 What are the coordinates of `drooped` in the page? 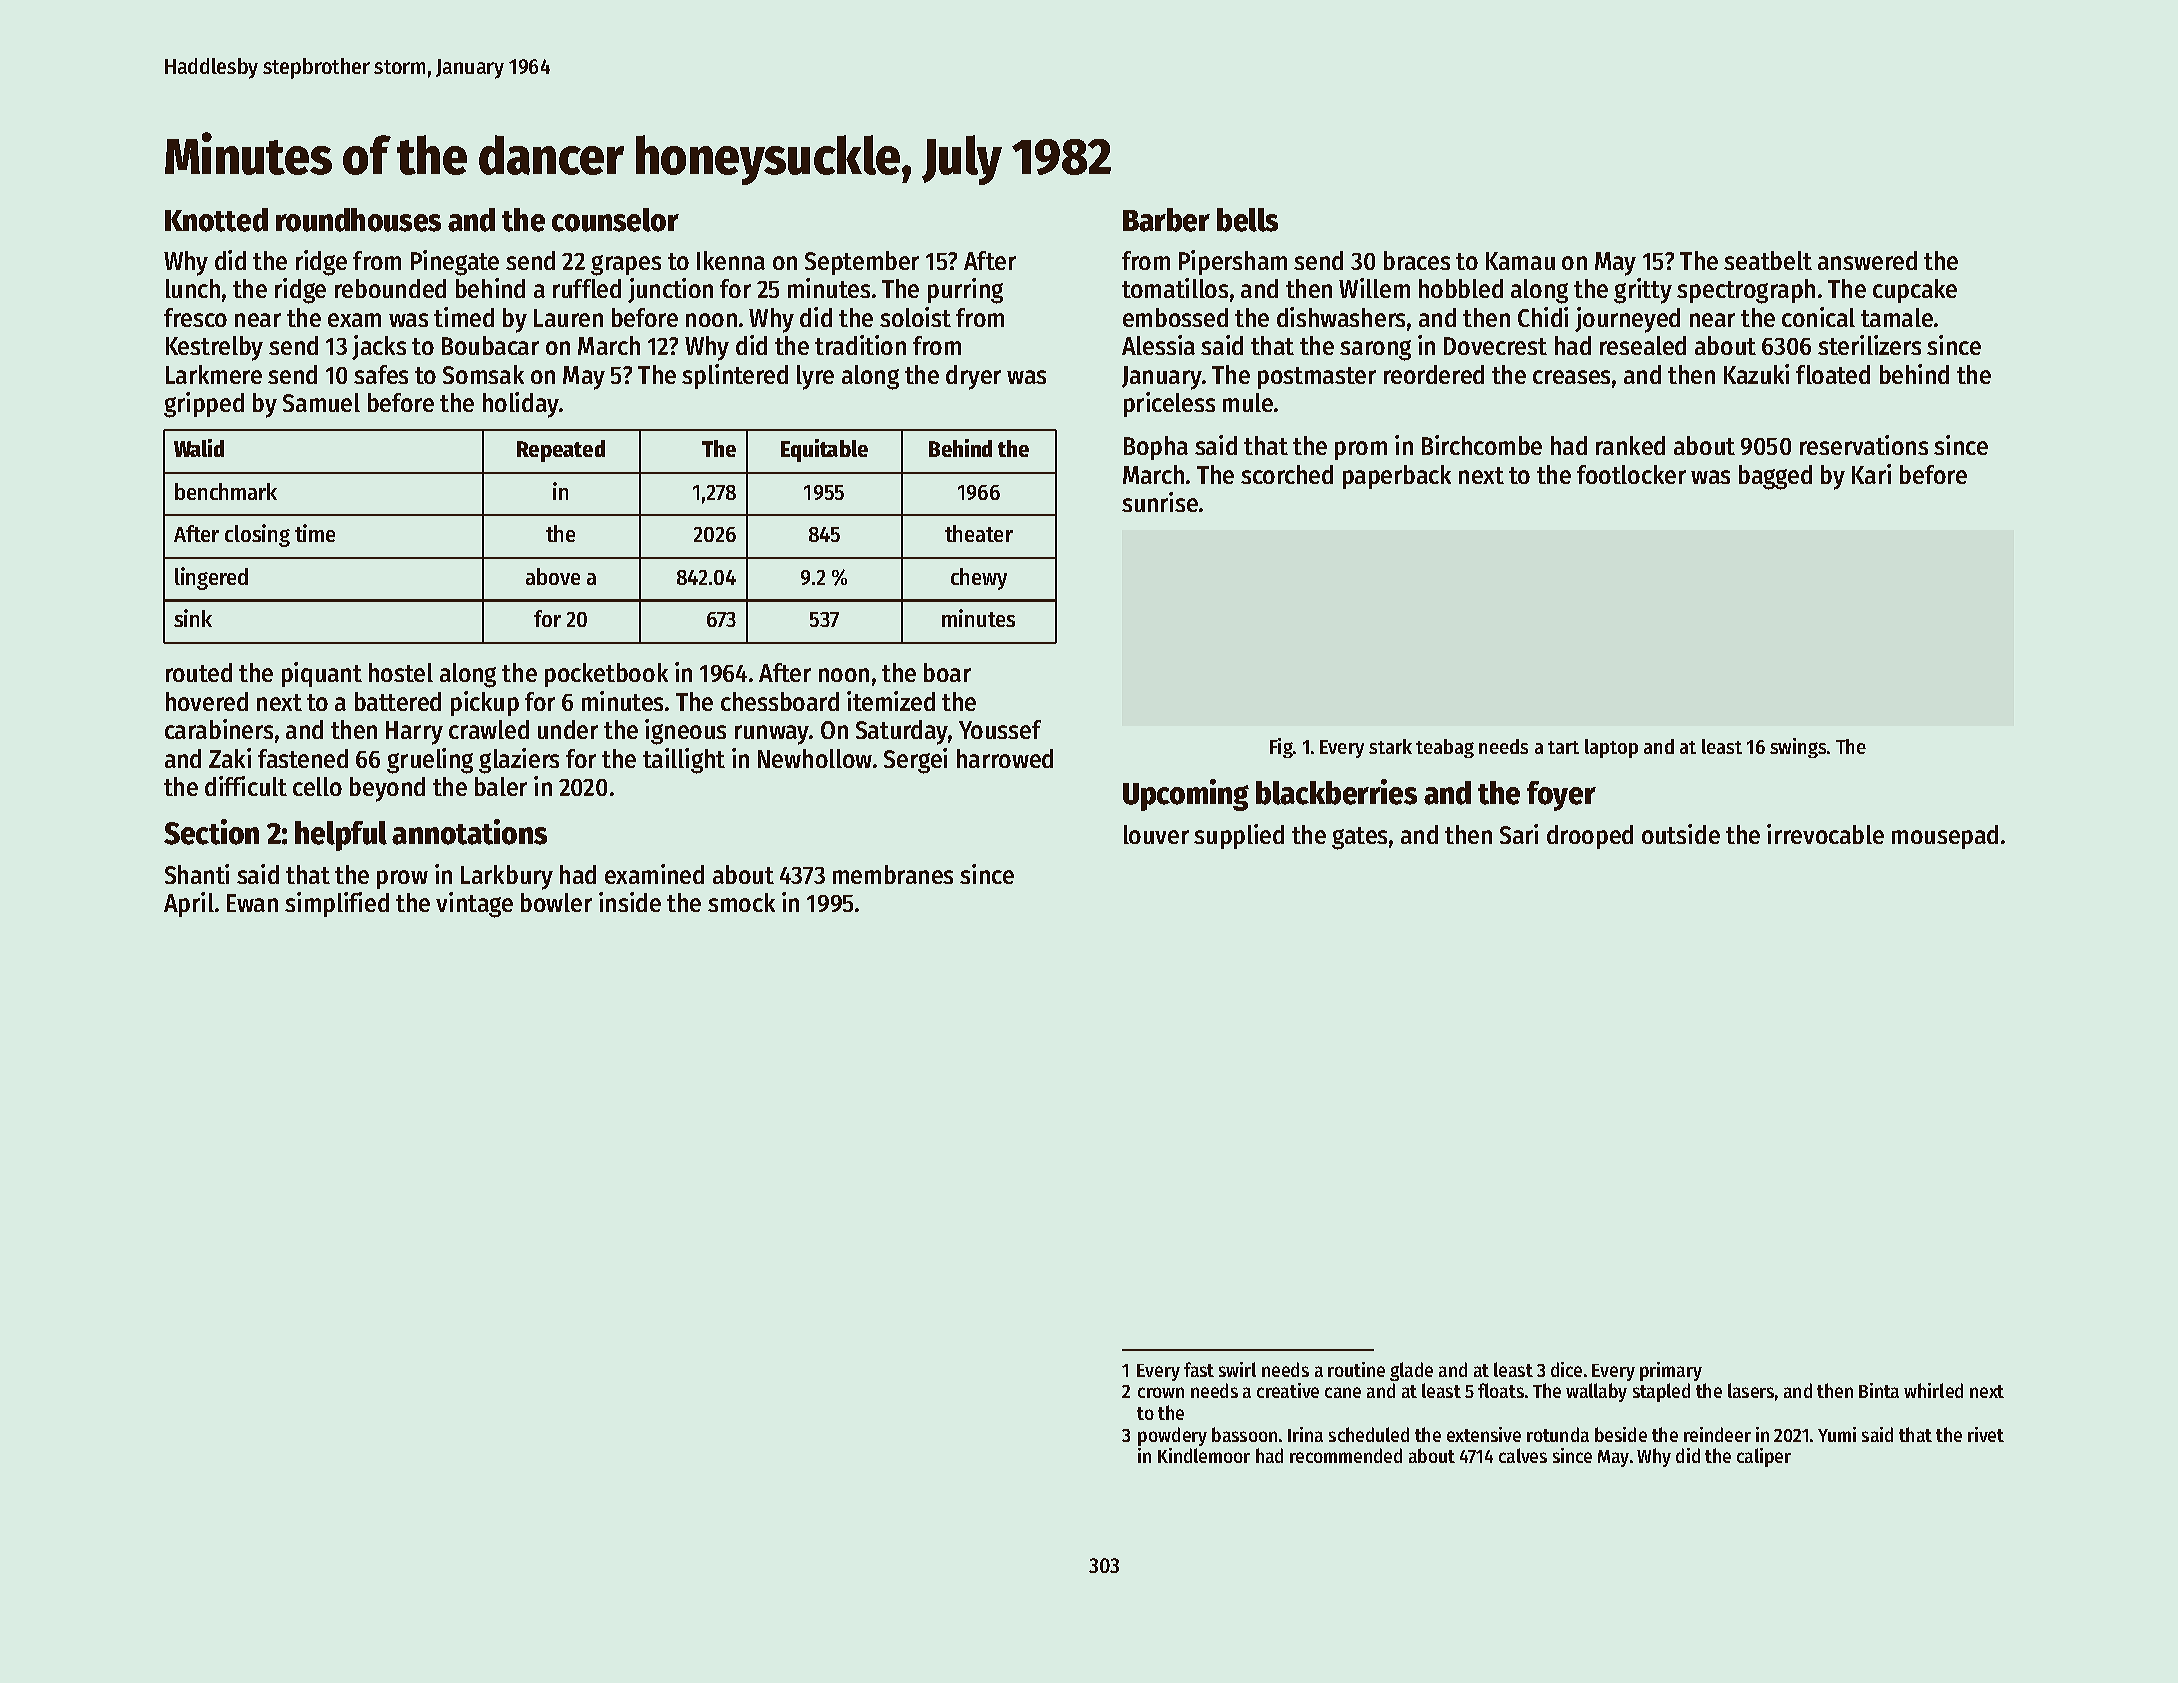 It's located at (1590, 837).
